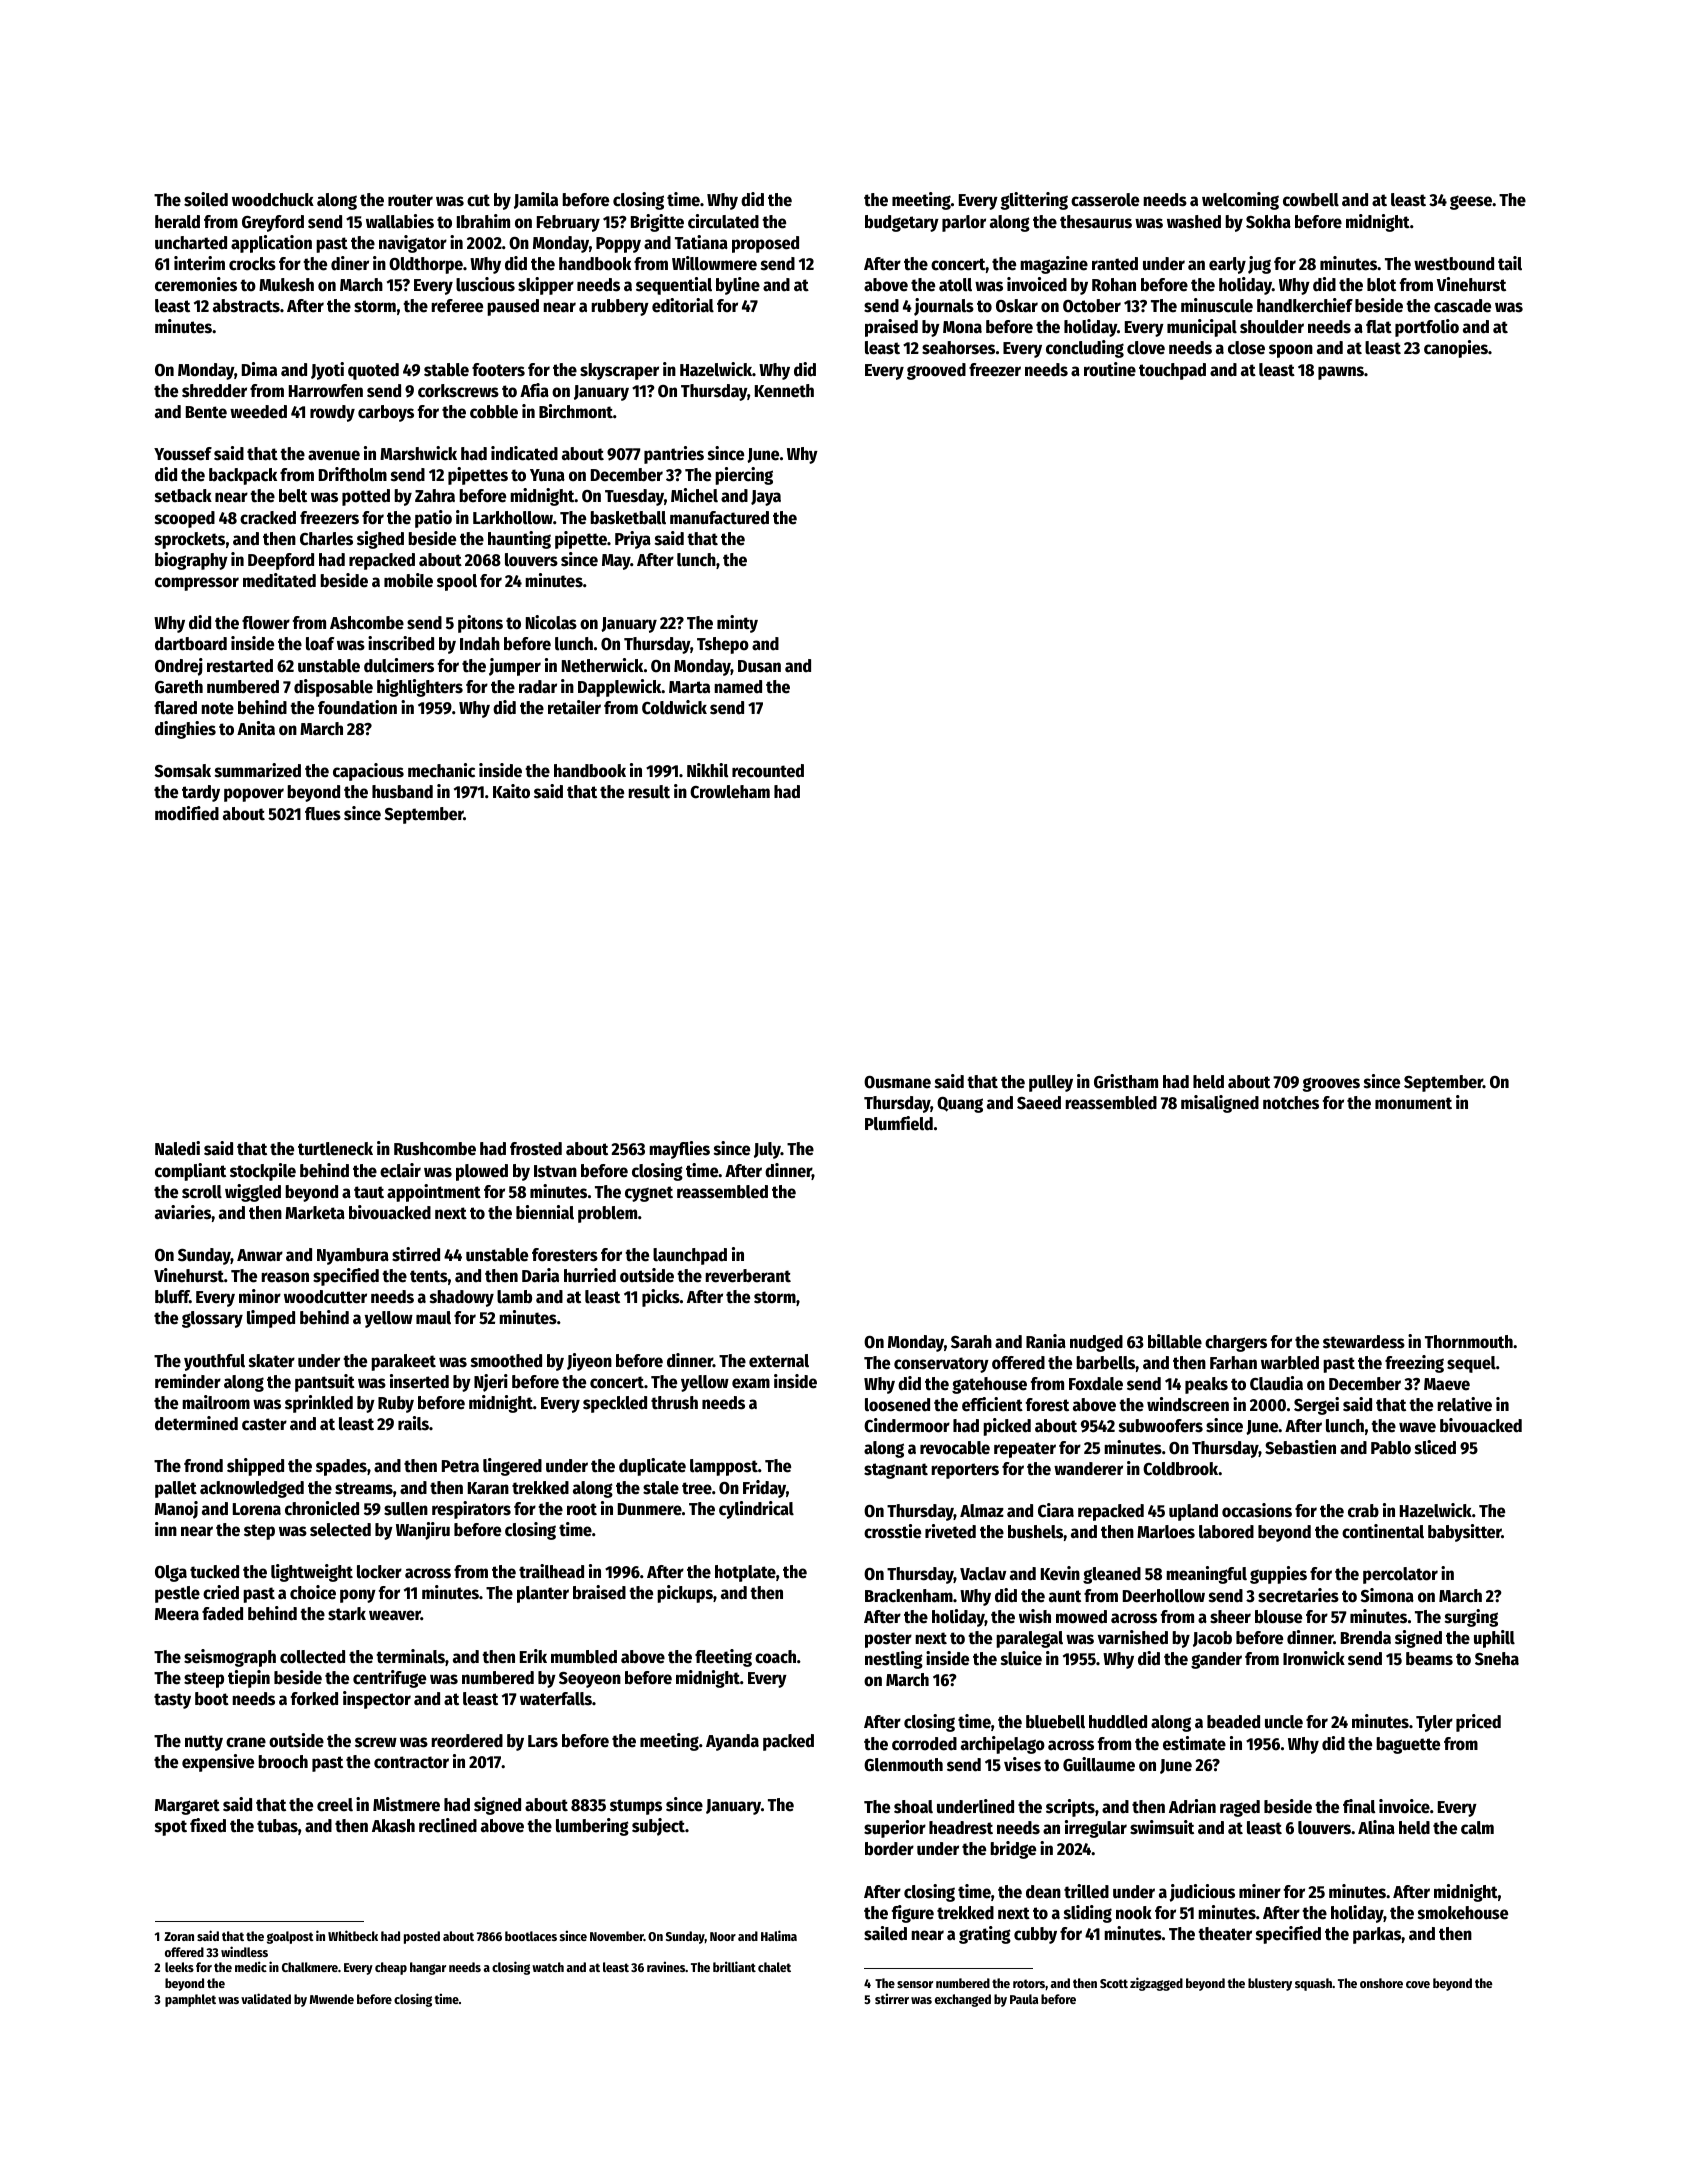 This screenshot has width=1683, height=2178. I want to click on Mwende, so click(332, 1999).
